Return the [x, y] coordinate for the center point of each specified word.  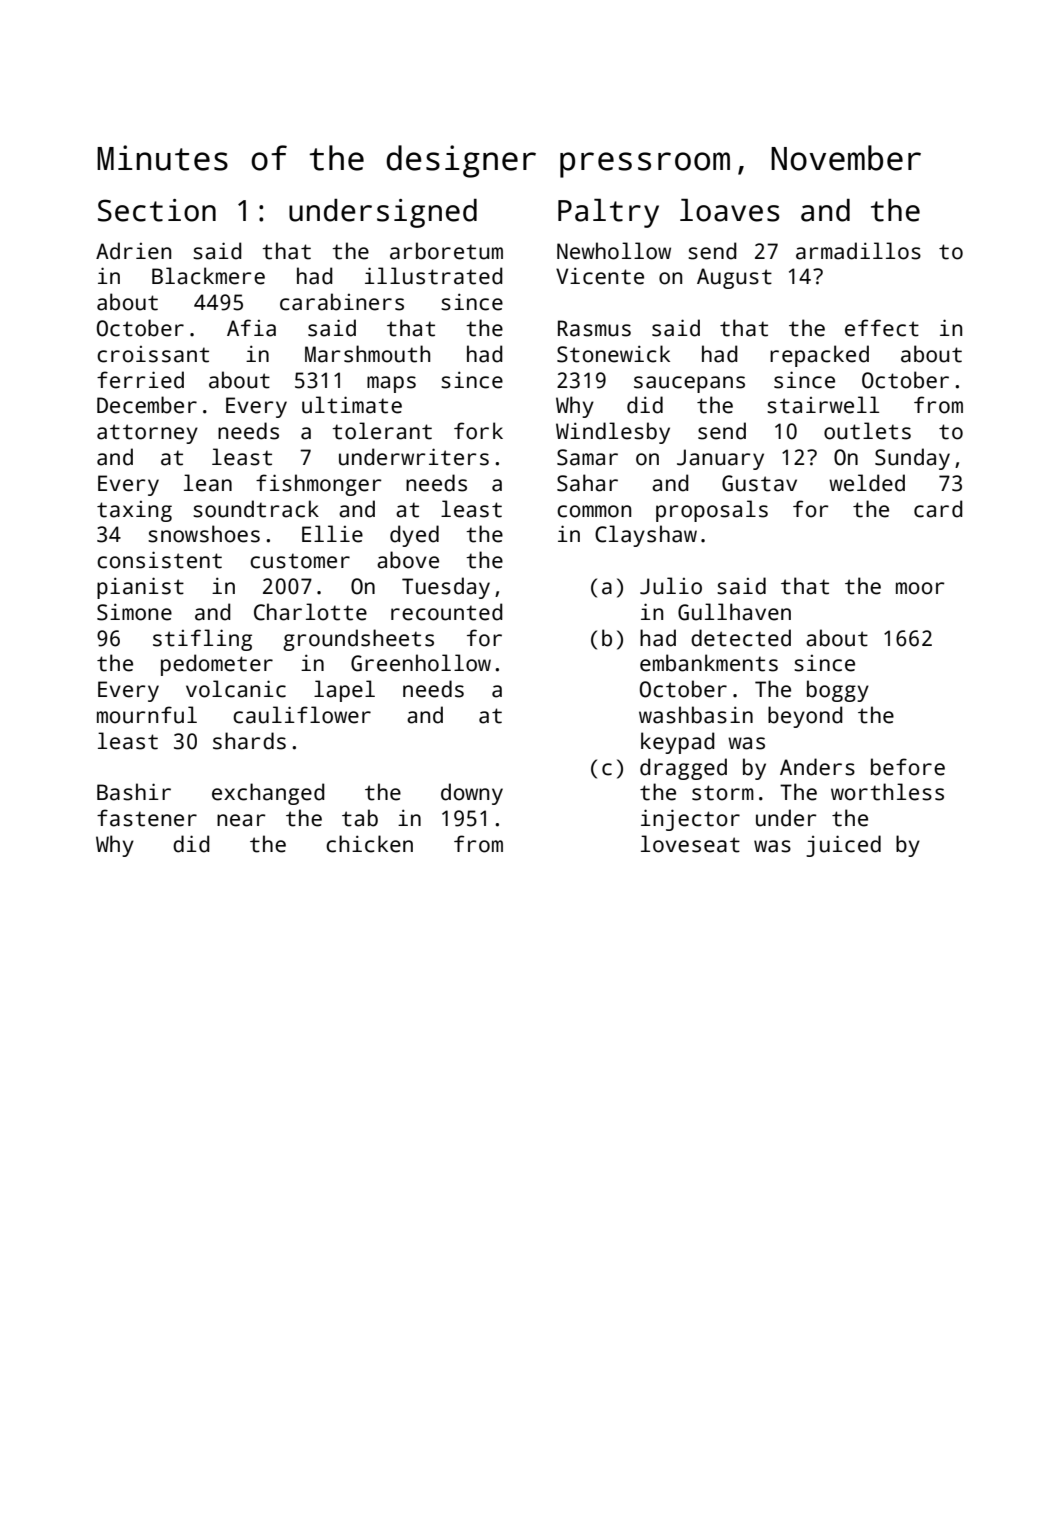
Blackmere [208, 276]
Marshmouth [367, 354]
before [908, 767]
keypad [678, 743]
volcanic [236, 689]
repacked [819, 356]
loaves [730, 210]
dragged [683, 769]
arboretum [446, 251]
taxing [134, 511]
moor [920, 588]
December [147, 405]
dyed [414, 536]
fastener [147, 818]
